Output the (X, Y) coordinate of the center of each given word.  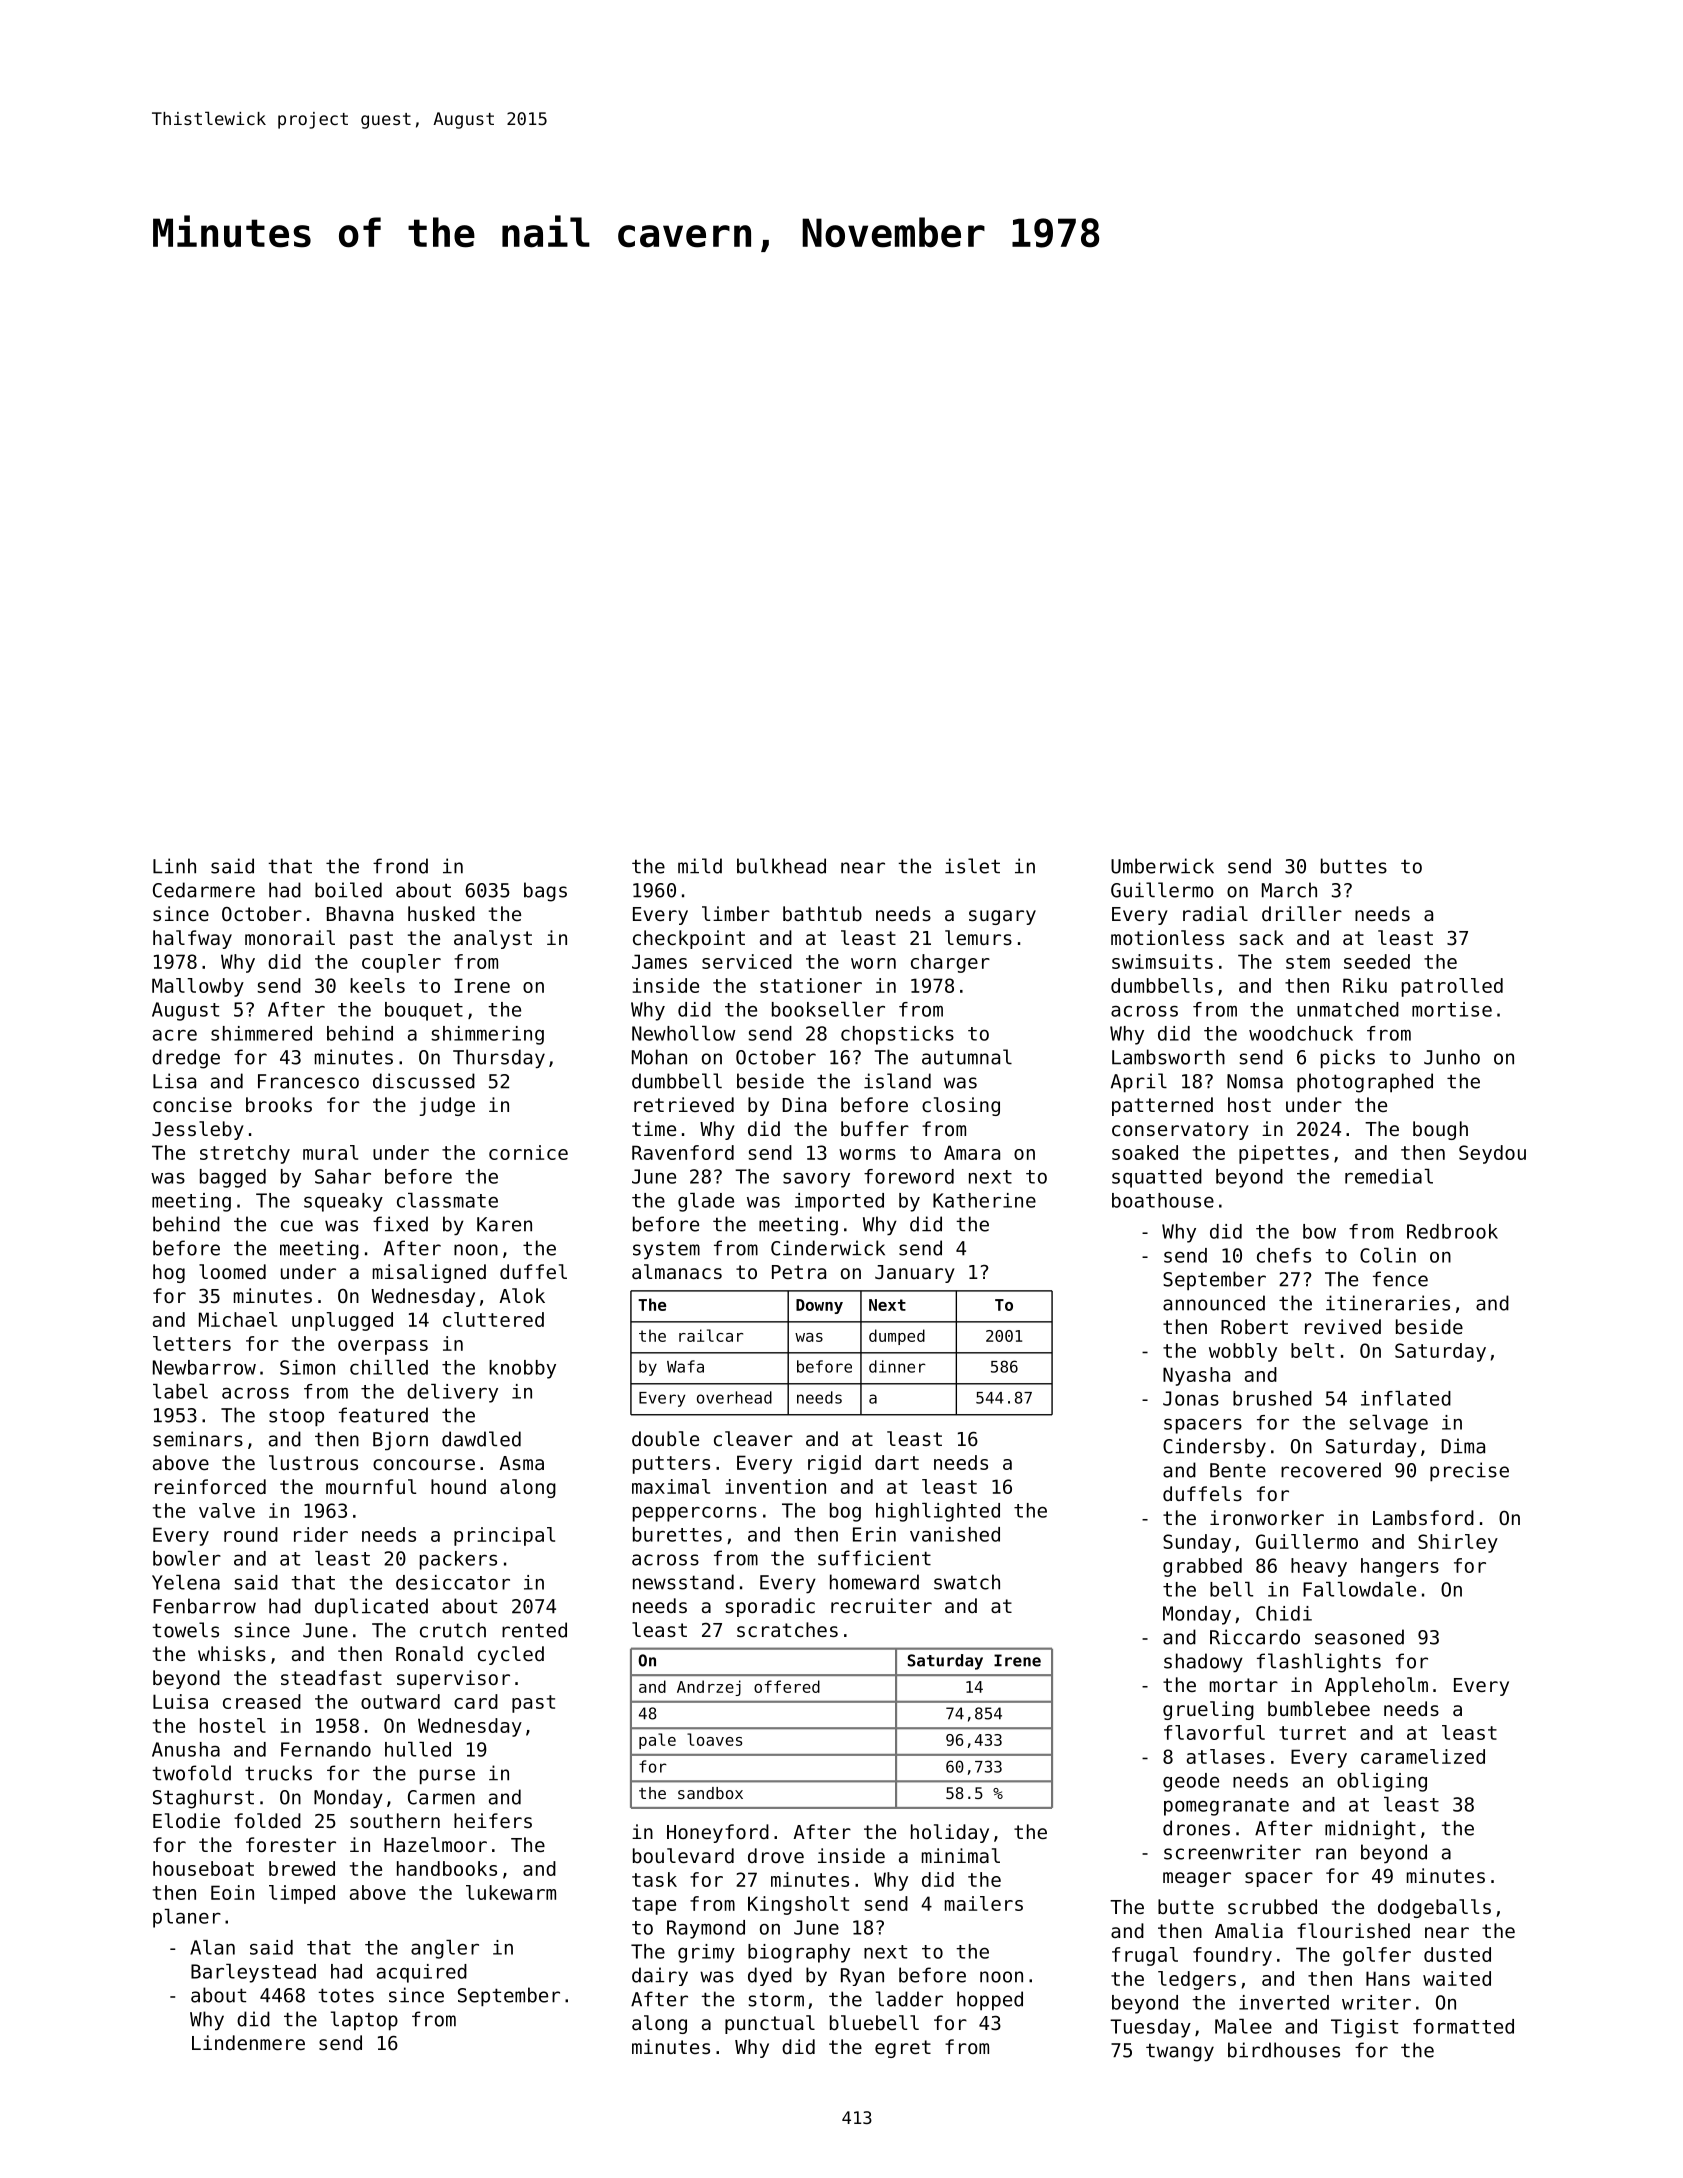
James (659, 961)
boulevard (683, 1855)
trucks (278, 1773)
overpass (383, 1347)
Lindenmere (248, 2042)
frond (400, 866)
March (1289, 890)
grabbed (1202, 1567)
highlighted (938, 1512)
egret (903, 2049)
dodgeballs (1434, 1908)
